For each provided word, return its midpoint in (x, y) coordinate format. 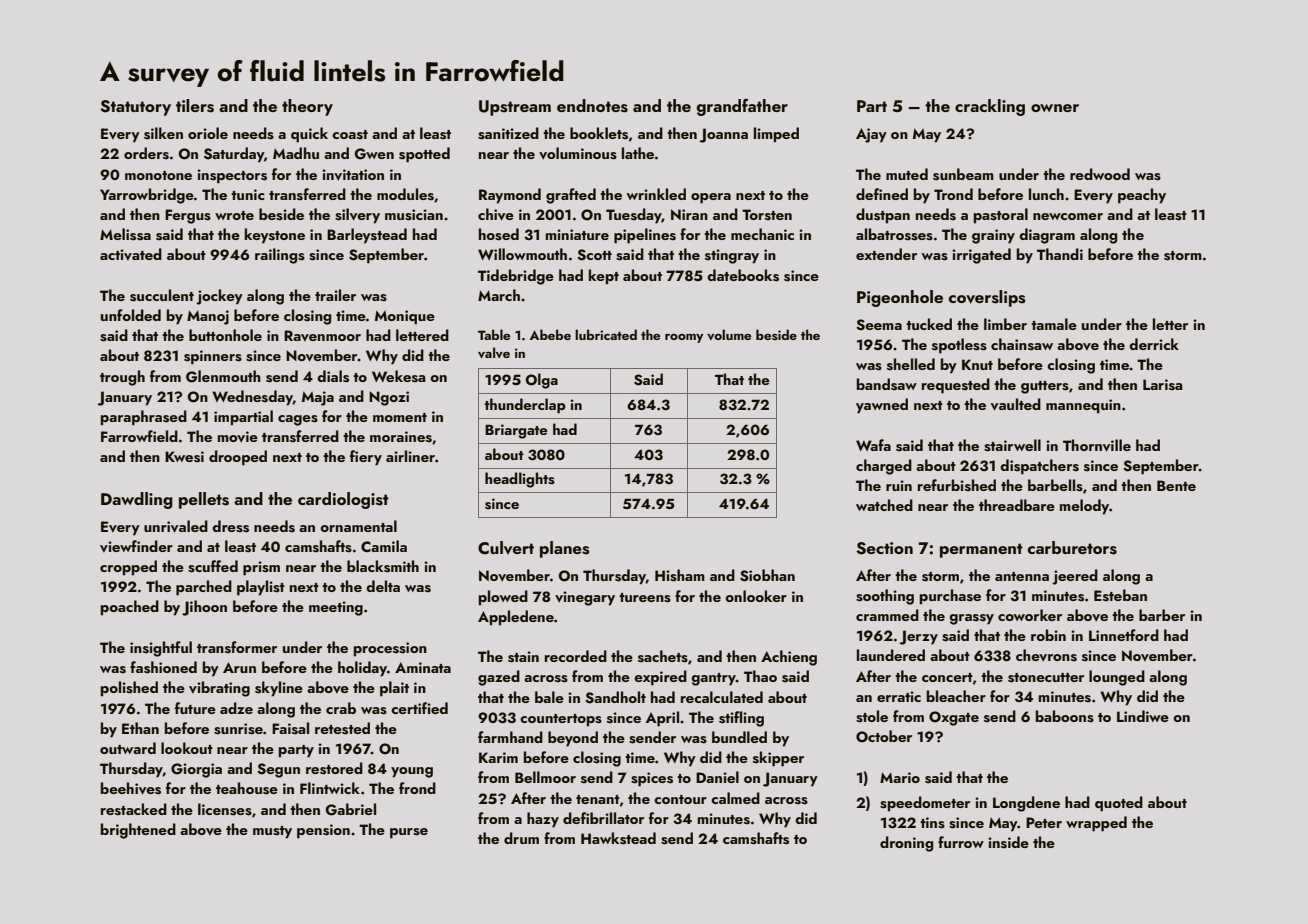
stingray (732, 256)
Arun (239, 667)
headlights (520, 480)
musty (272, 832)
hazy (543, 820)
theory (307, 107)
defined (882, 194)
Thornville (1097, 445)
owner (1055, 108)
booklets (599, 133)
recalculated (722, 697)
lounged (1117, 678)
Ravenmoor (322, 335)
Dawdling (137, 500)
